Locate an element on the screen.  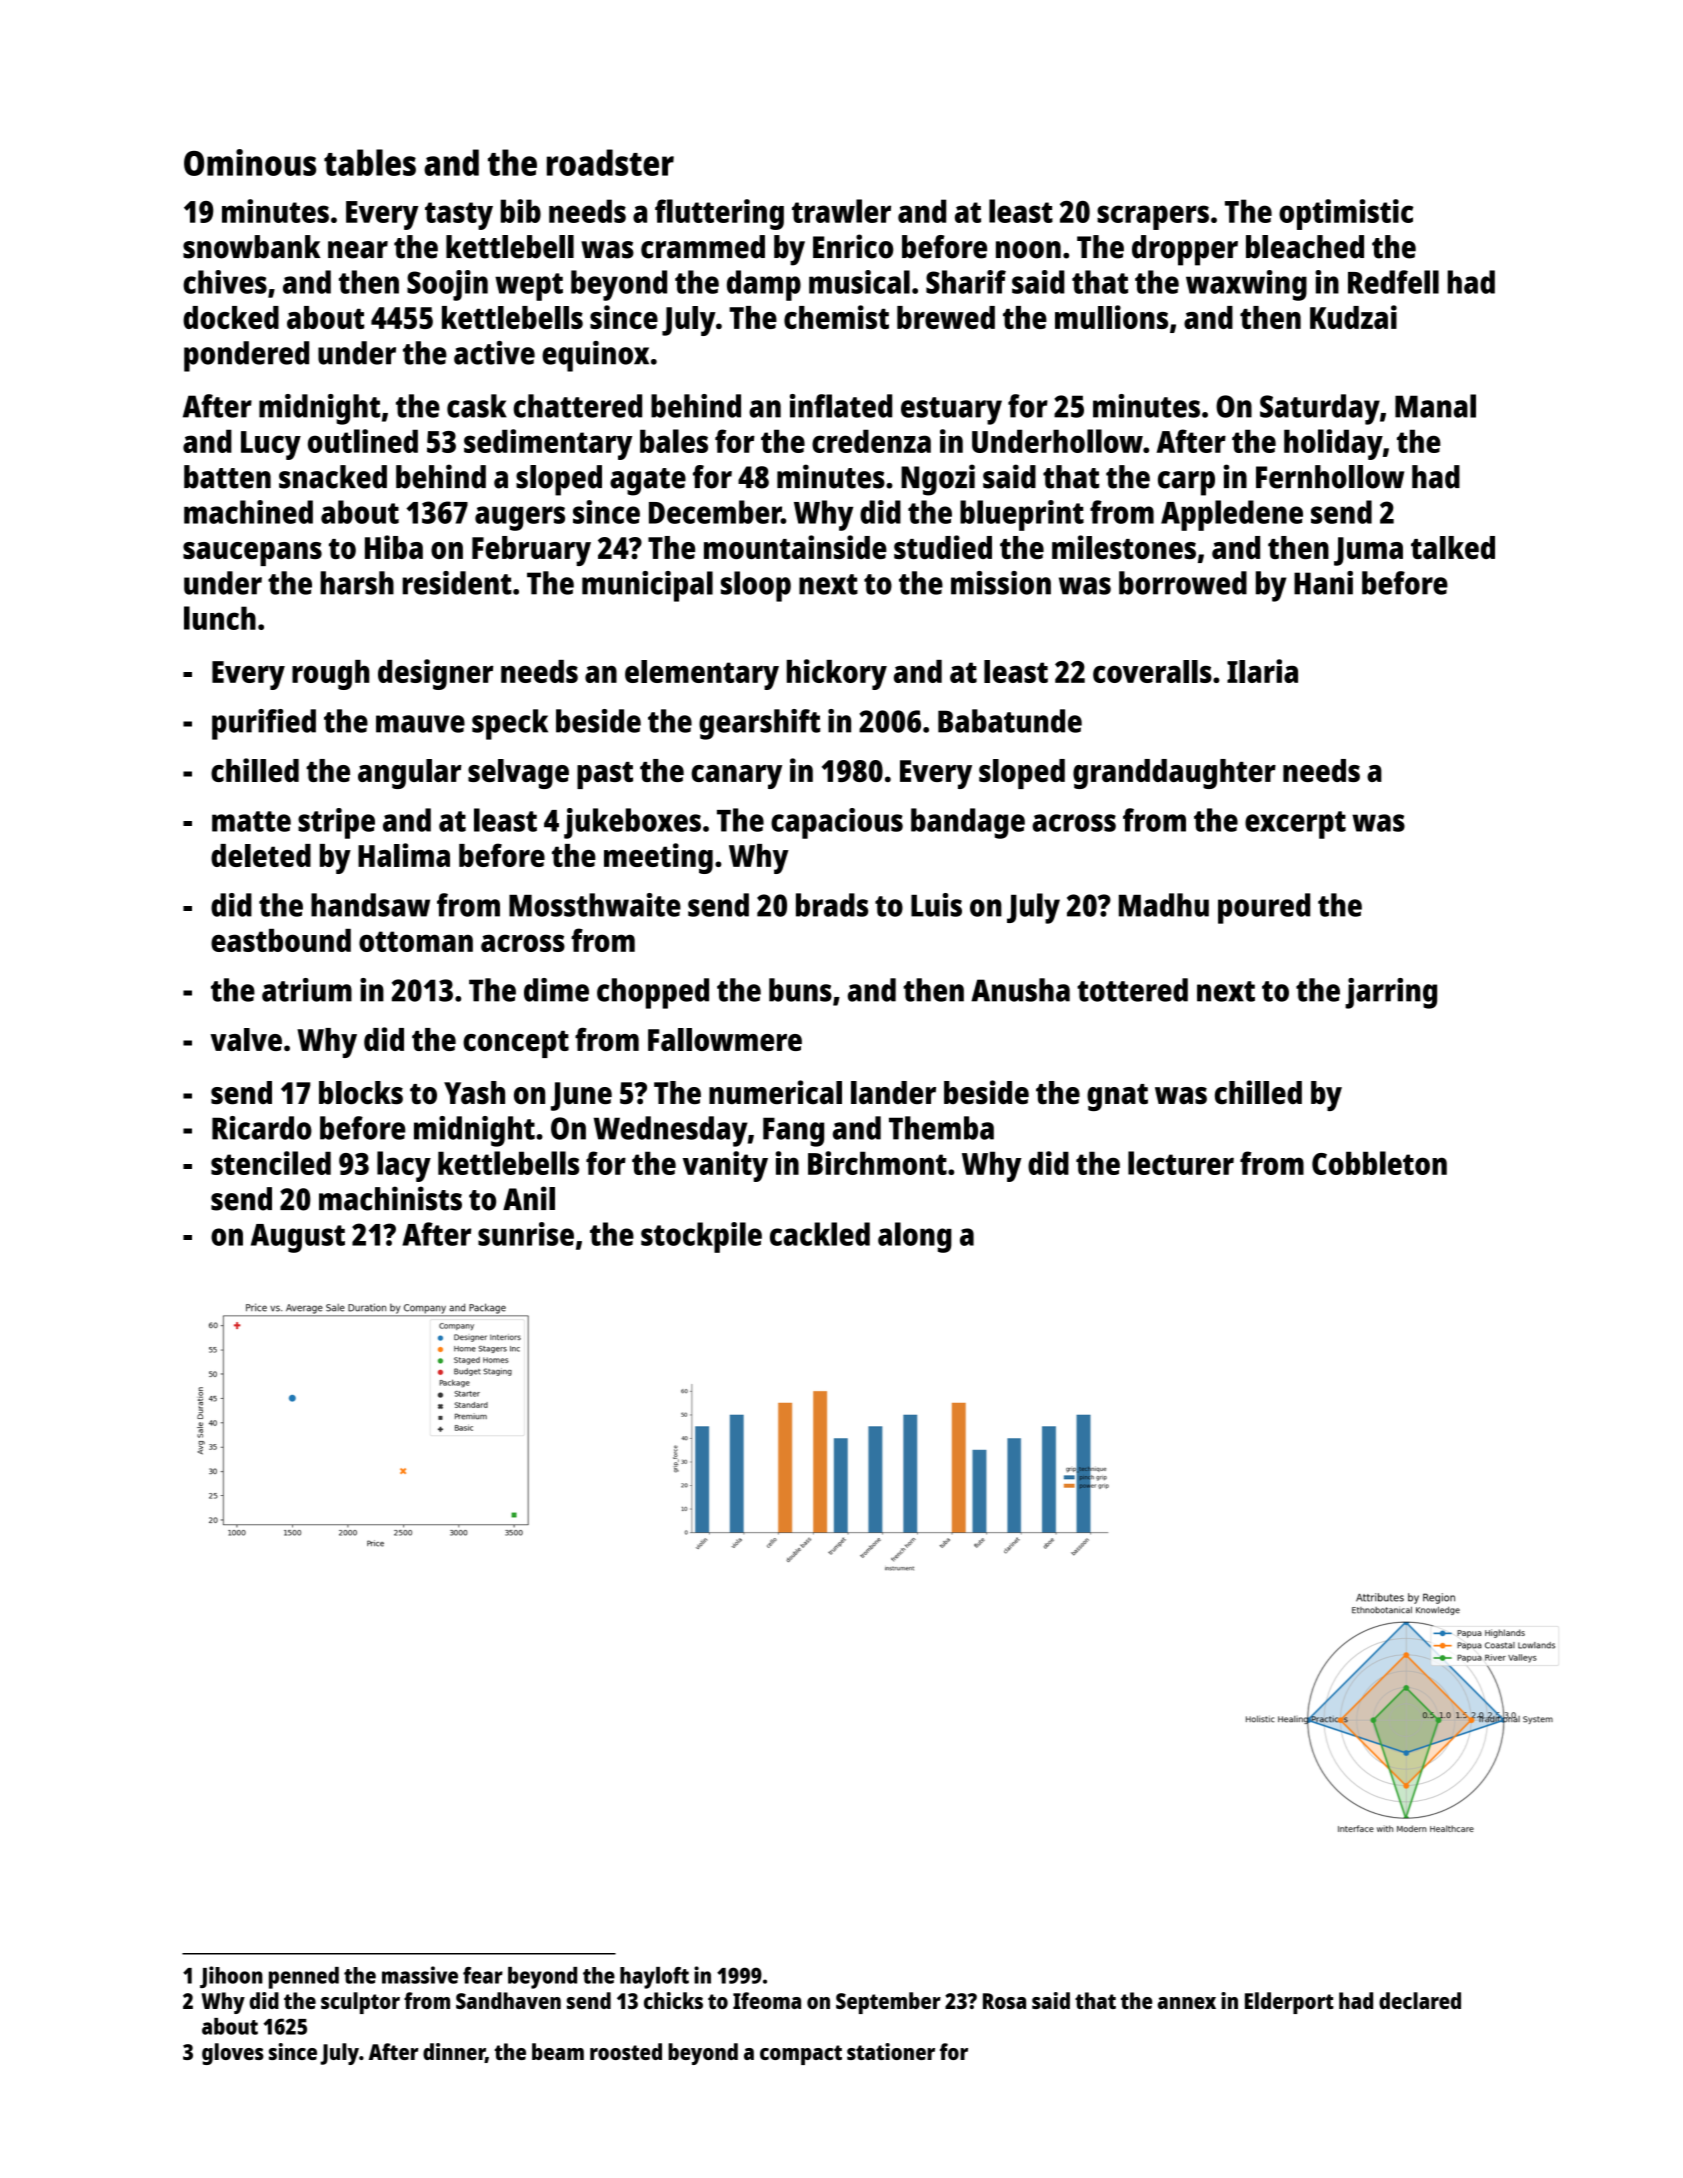
Ominous is located at coordinates (250, 162).
